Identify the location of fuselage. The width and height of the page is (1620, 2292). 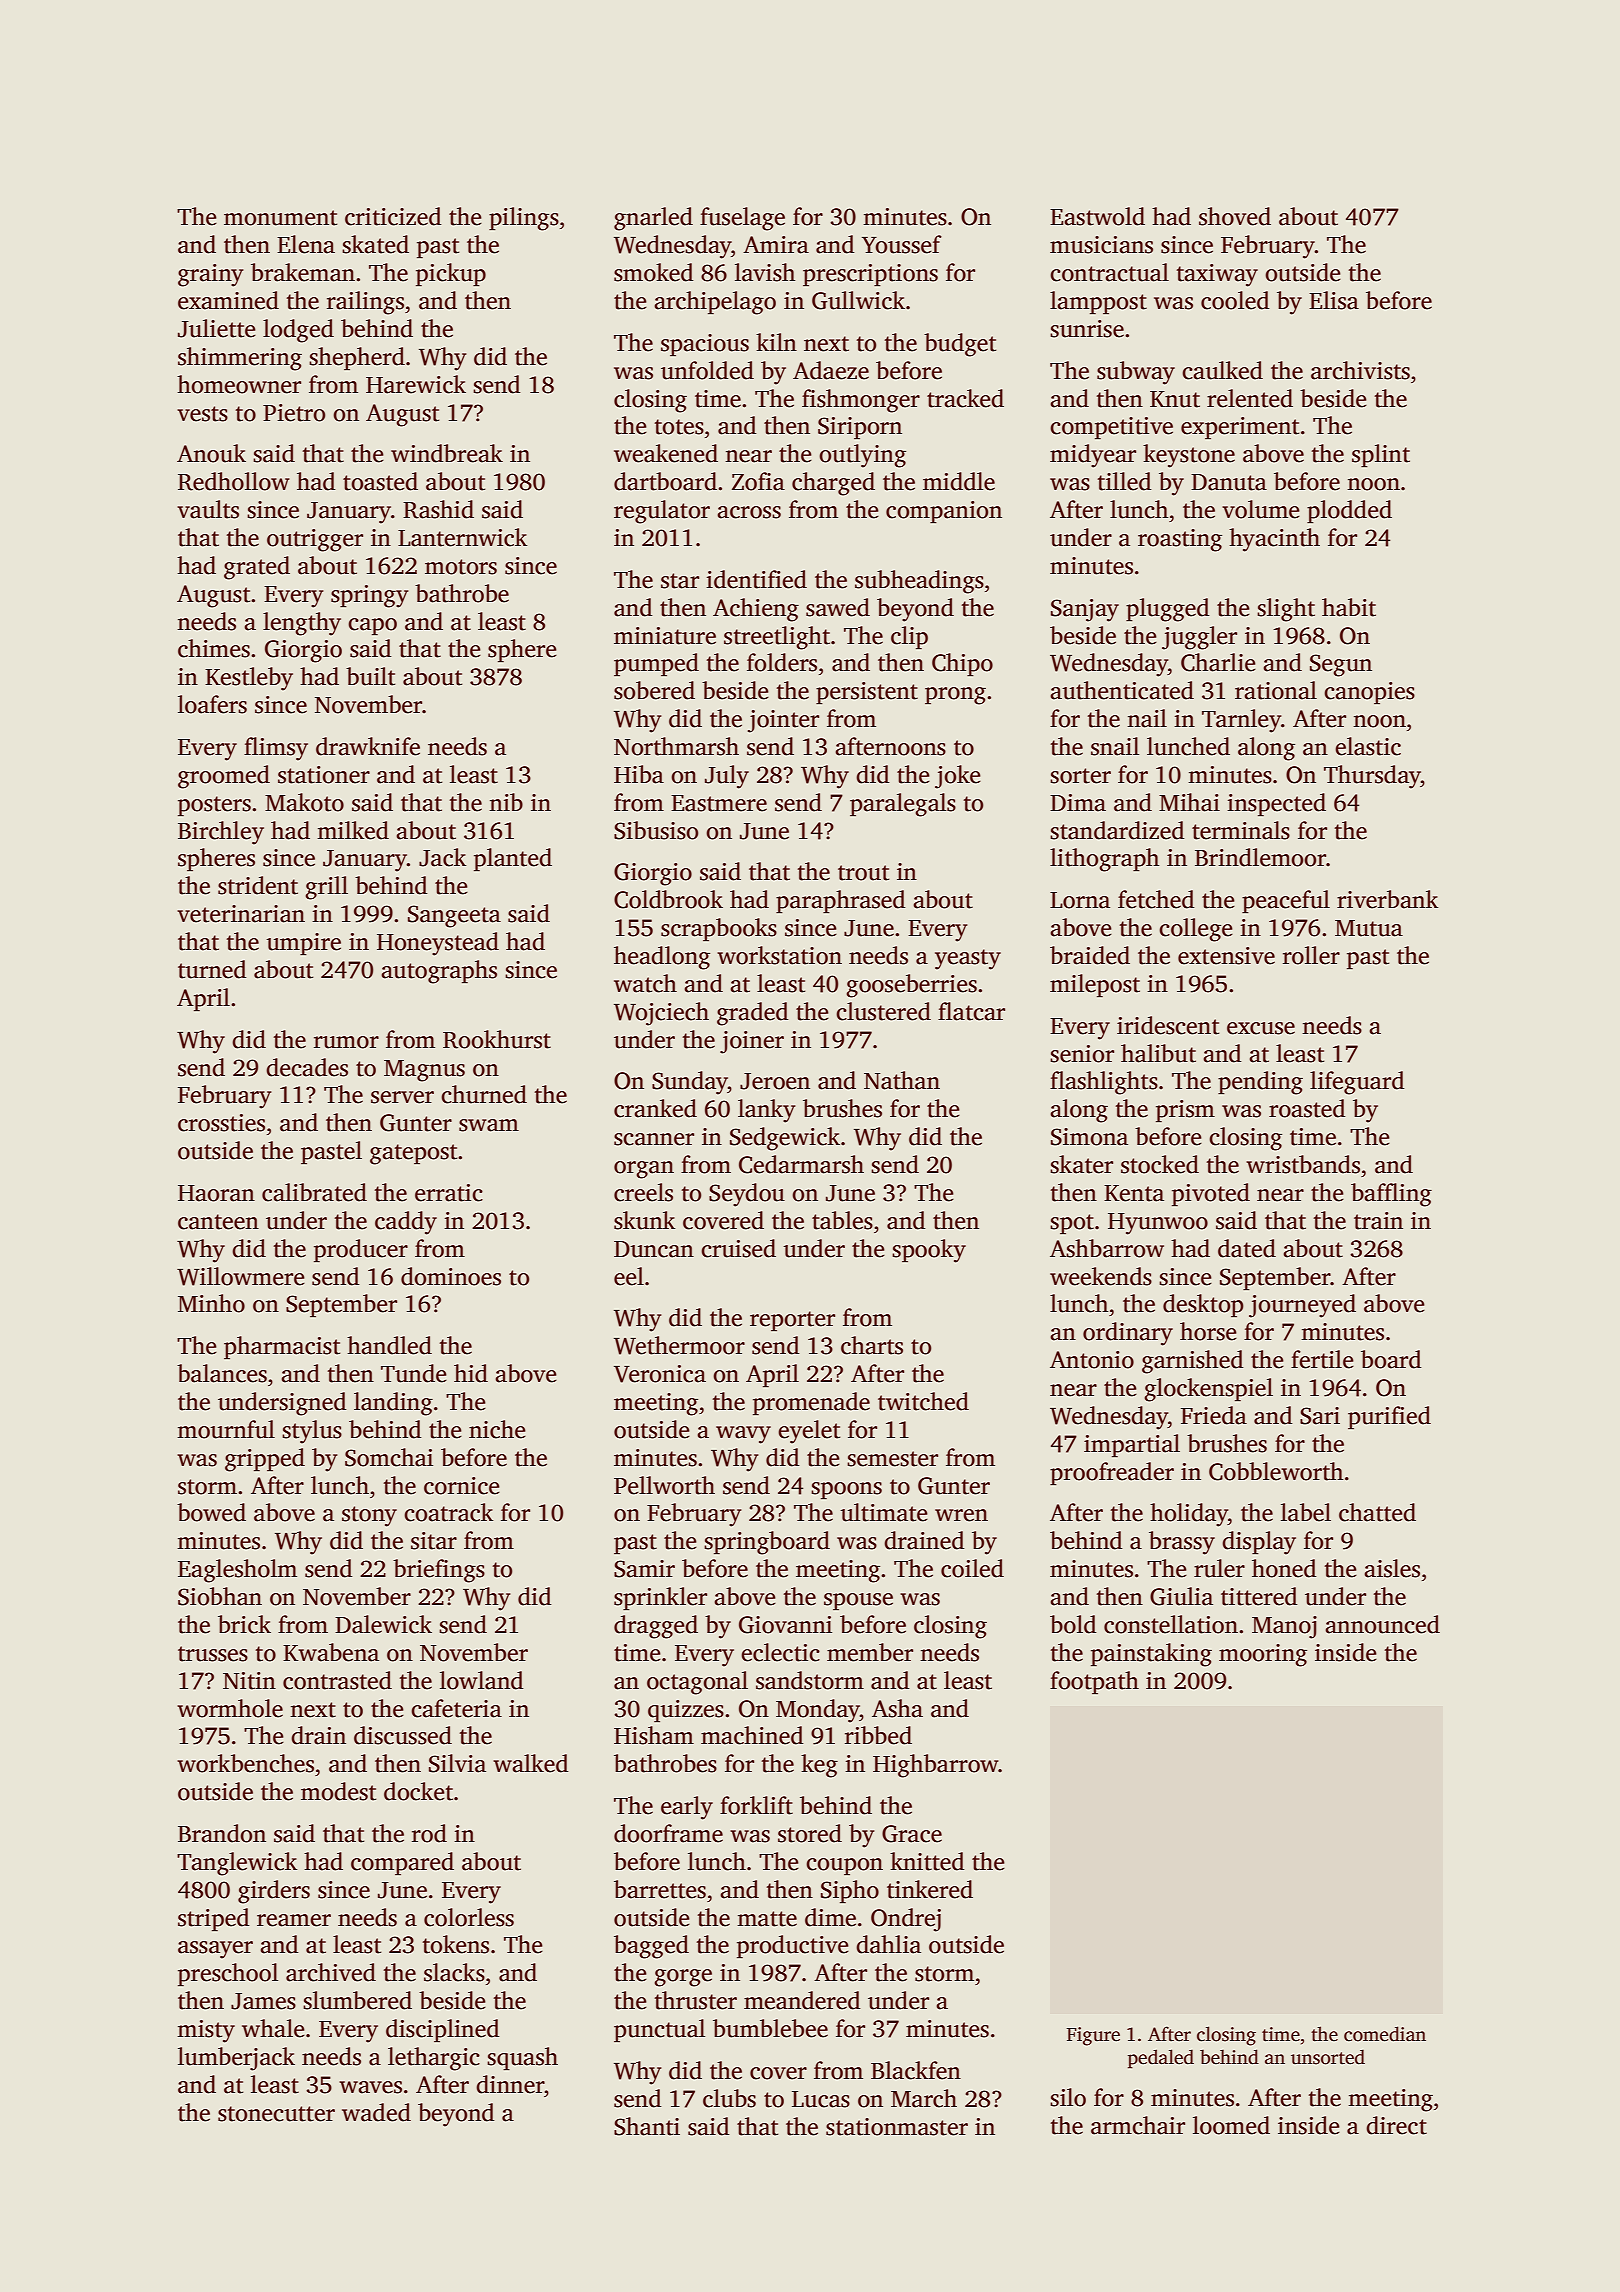
(742, 219).
